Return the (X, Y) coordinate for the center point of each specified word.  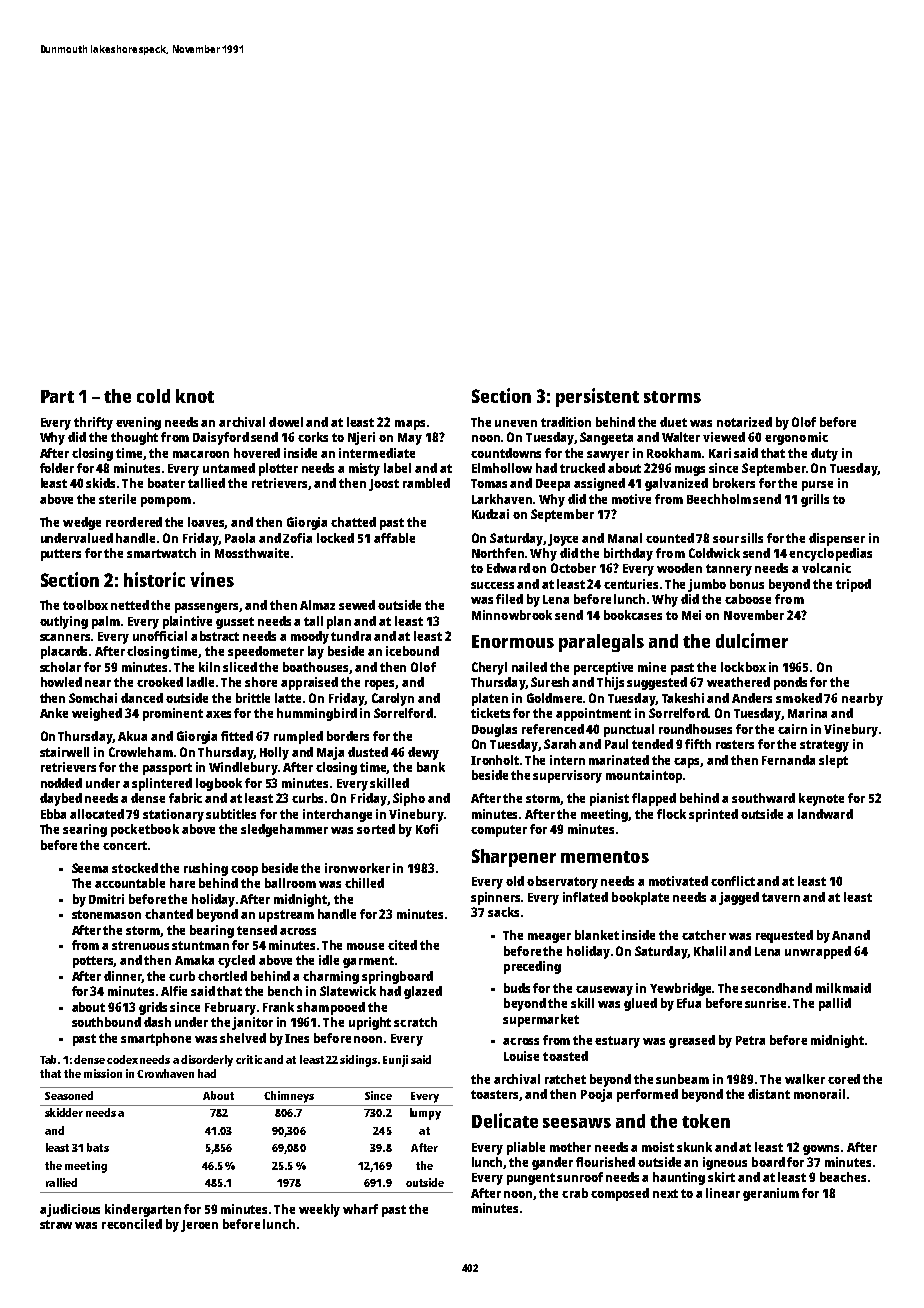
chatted (353, 522)
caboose (748, 599)
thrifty (93, 423)
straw (56, 1224)
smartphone (156, 1039)
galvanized (676, 484)
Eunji (395, 1061)
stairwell (64, 752)
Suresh (550, 682)
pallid (835, 1004)
